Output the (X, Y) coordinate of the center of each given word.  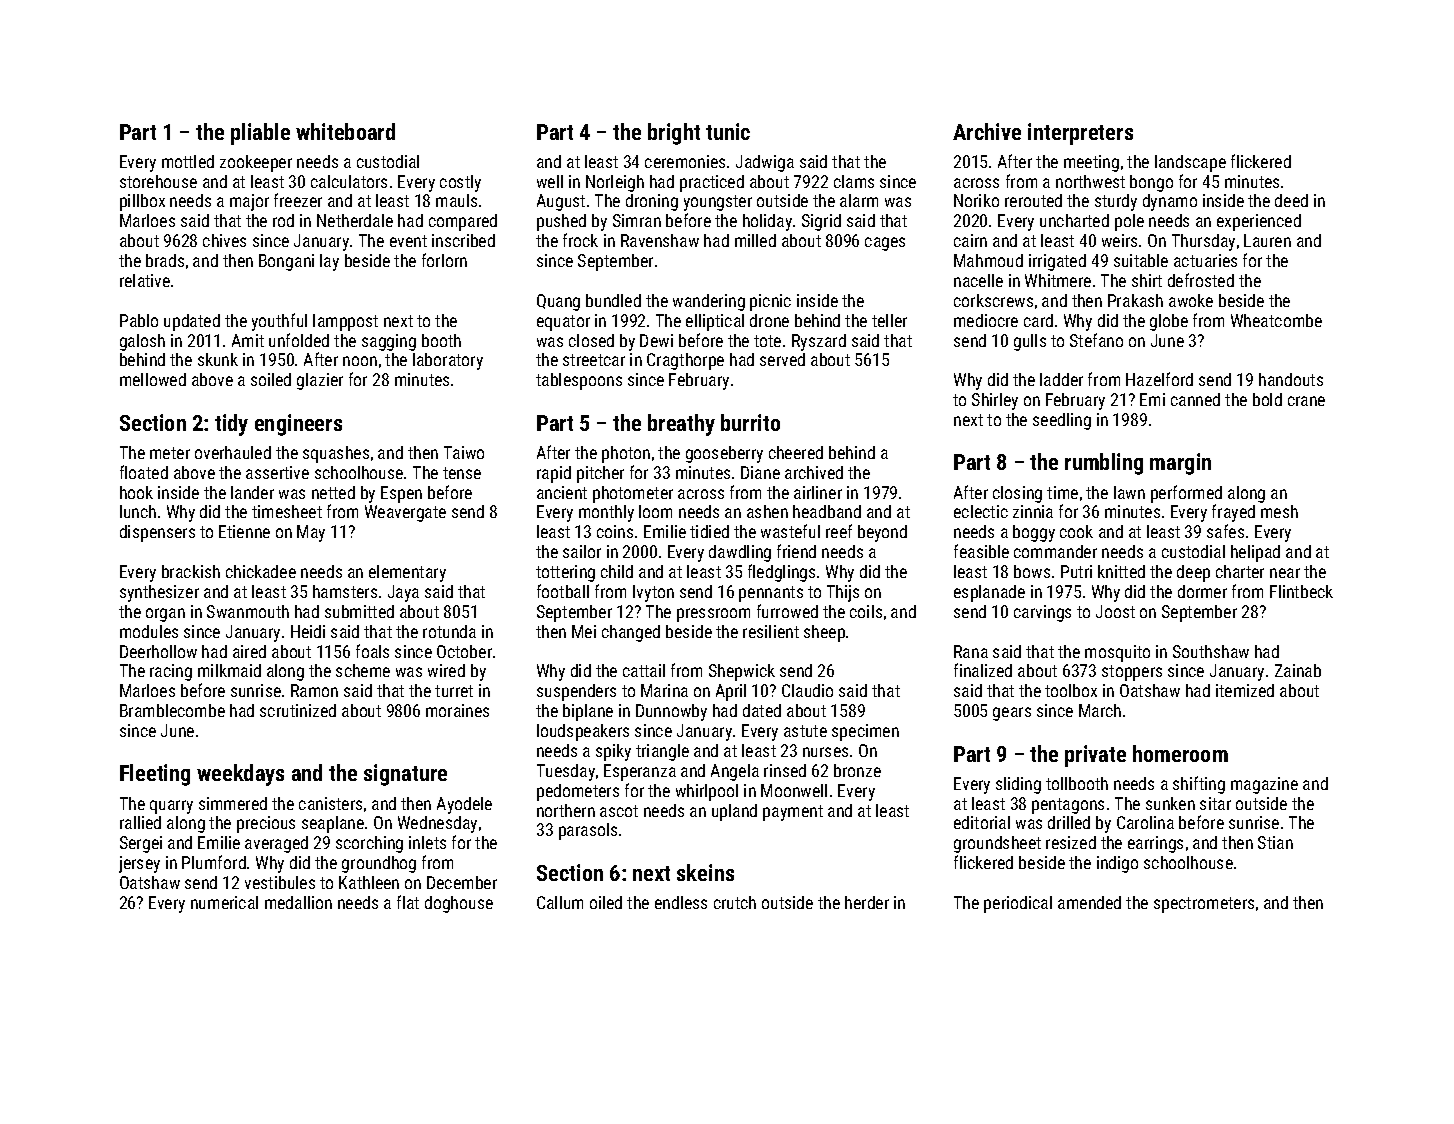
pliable (260, 134)
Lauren (1267, 240)
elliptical (715, 322)
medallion (298, 902)
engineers (298, 425)
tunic (728, 131)
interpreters (1080, 134)
